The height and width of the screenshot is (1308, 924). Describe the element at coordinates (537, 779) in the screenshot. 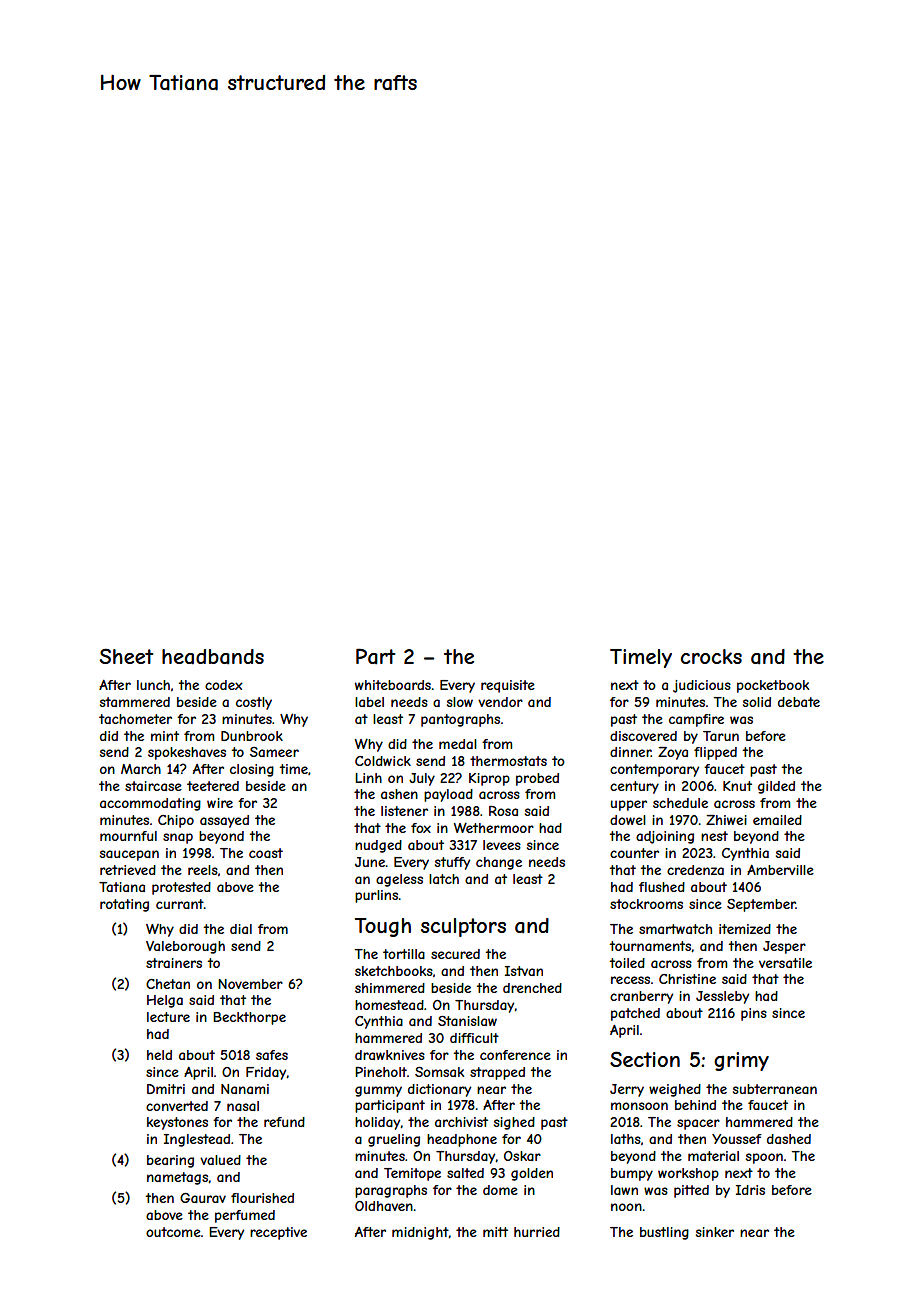

I see `probed` at that location.
